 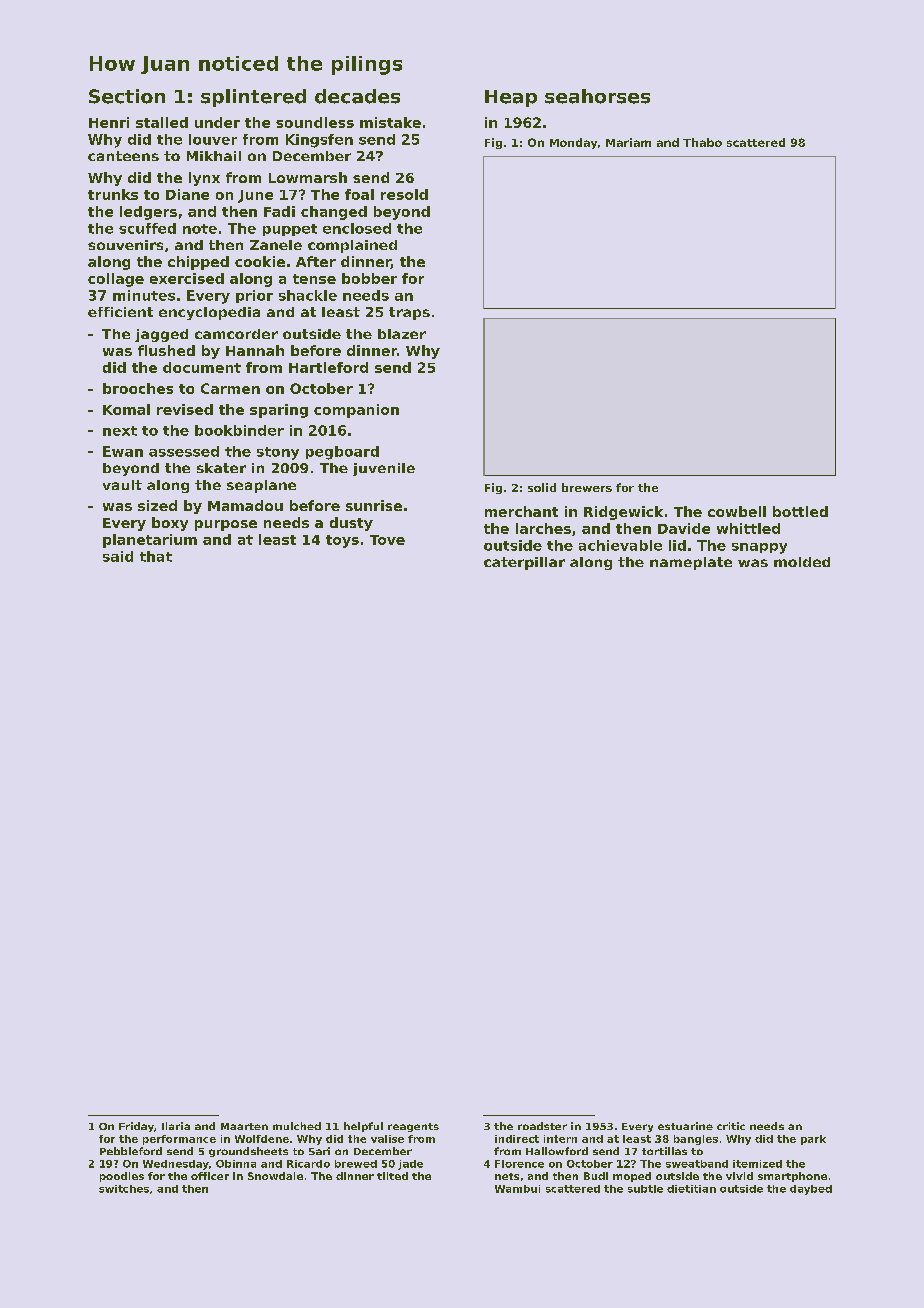 I want to click on said, so click(x=118, y=556).
